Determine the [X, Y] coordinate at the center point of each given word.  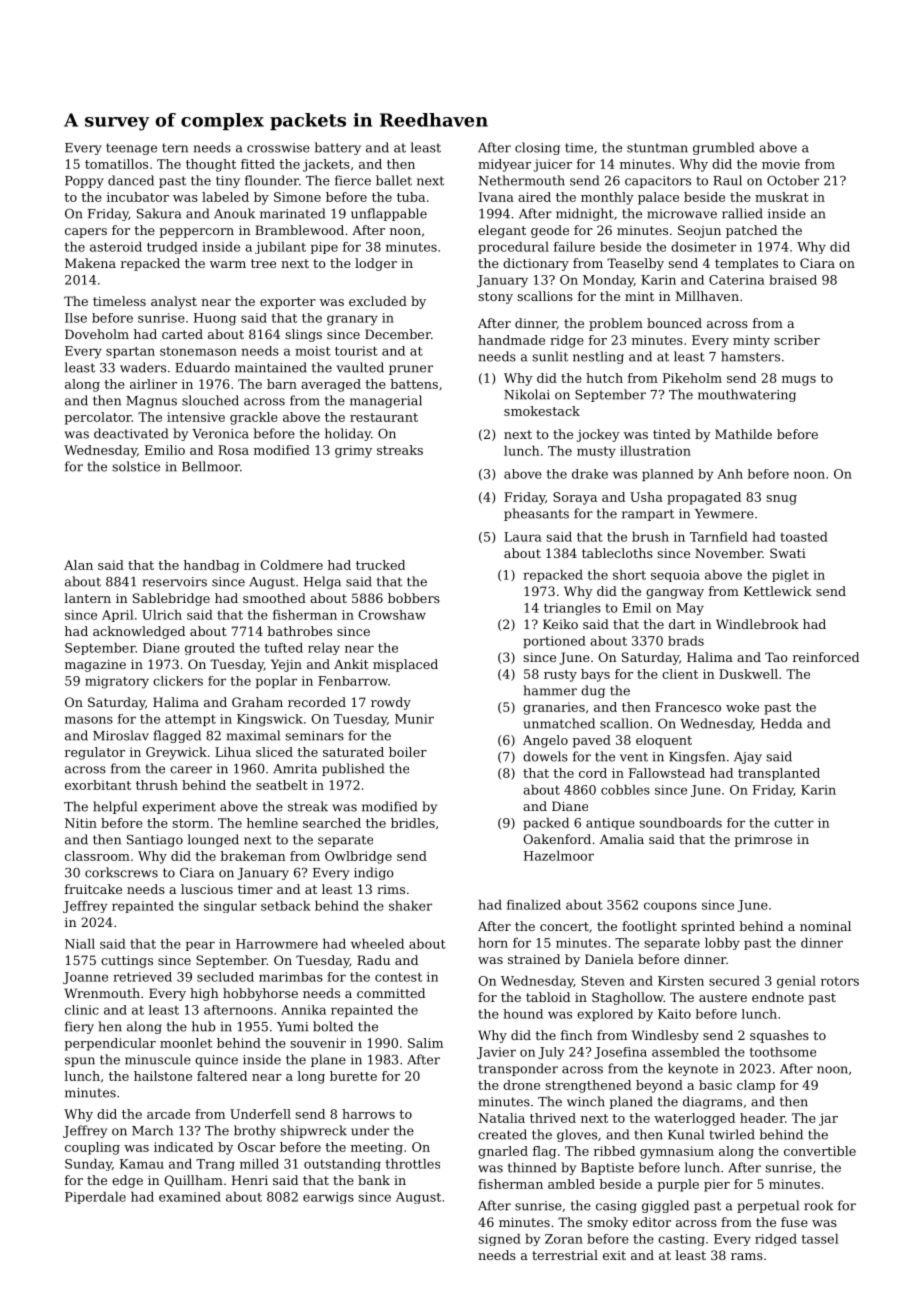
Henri [250, 1180]
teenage [131, 149]
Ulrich [162, 615]
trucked [380, 565]
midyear [504, 165]
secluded [225, 977]
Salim [425, 1043]
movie [781, 164]
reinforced [826, 657]
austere [723, 997]
